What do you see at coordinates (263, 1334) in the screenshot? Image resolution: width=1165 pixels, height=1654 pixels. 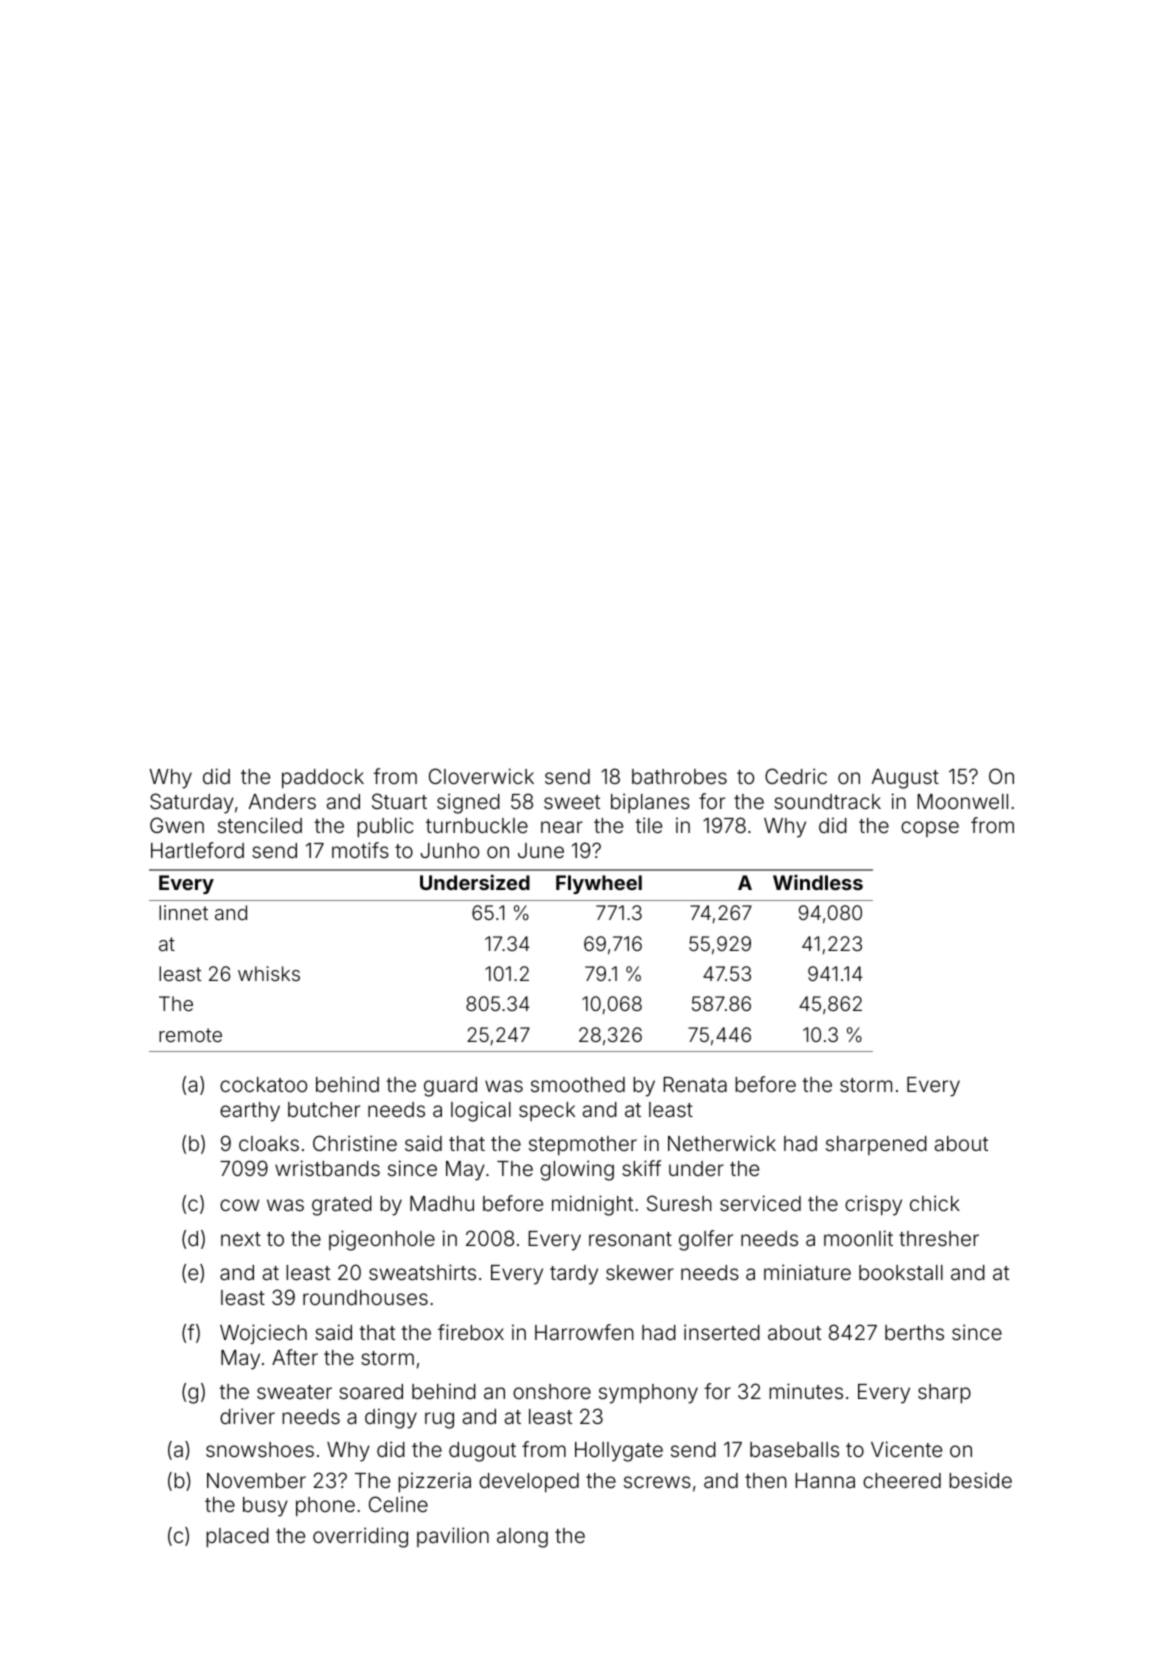 I see `Wojciech` at bounding box center [263, 1334].
